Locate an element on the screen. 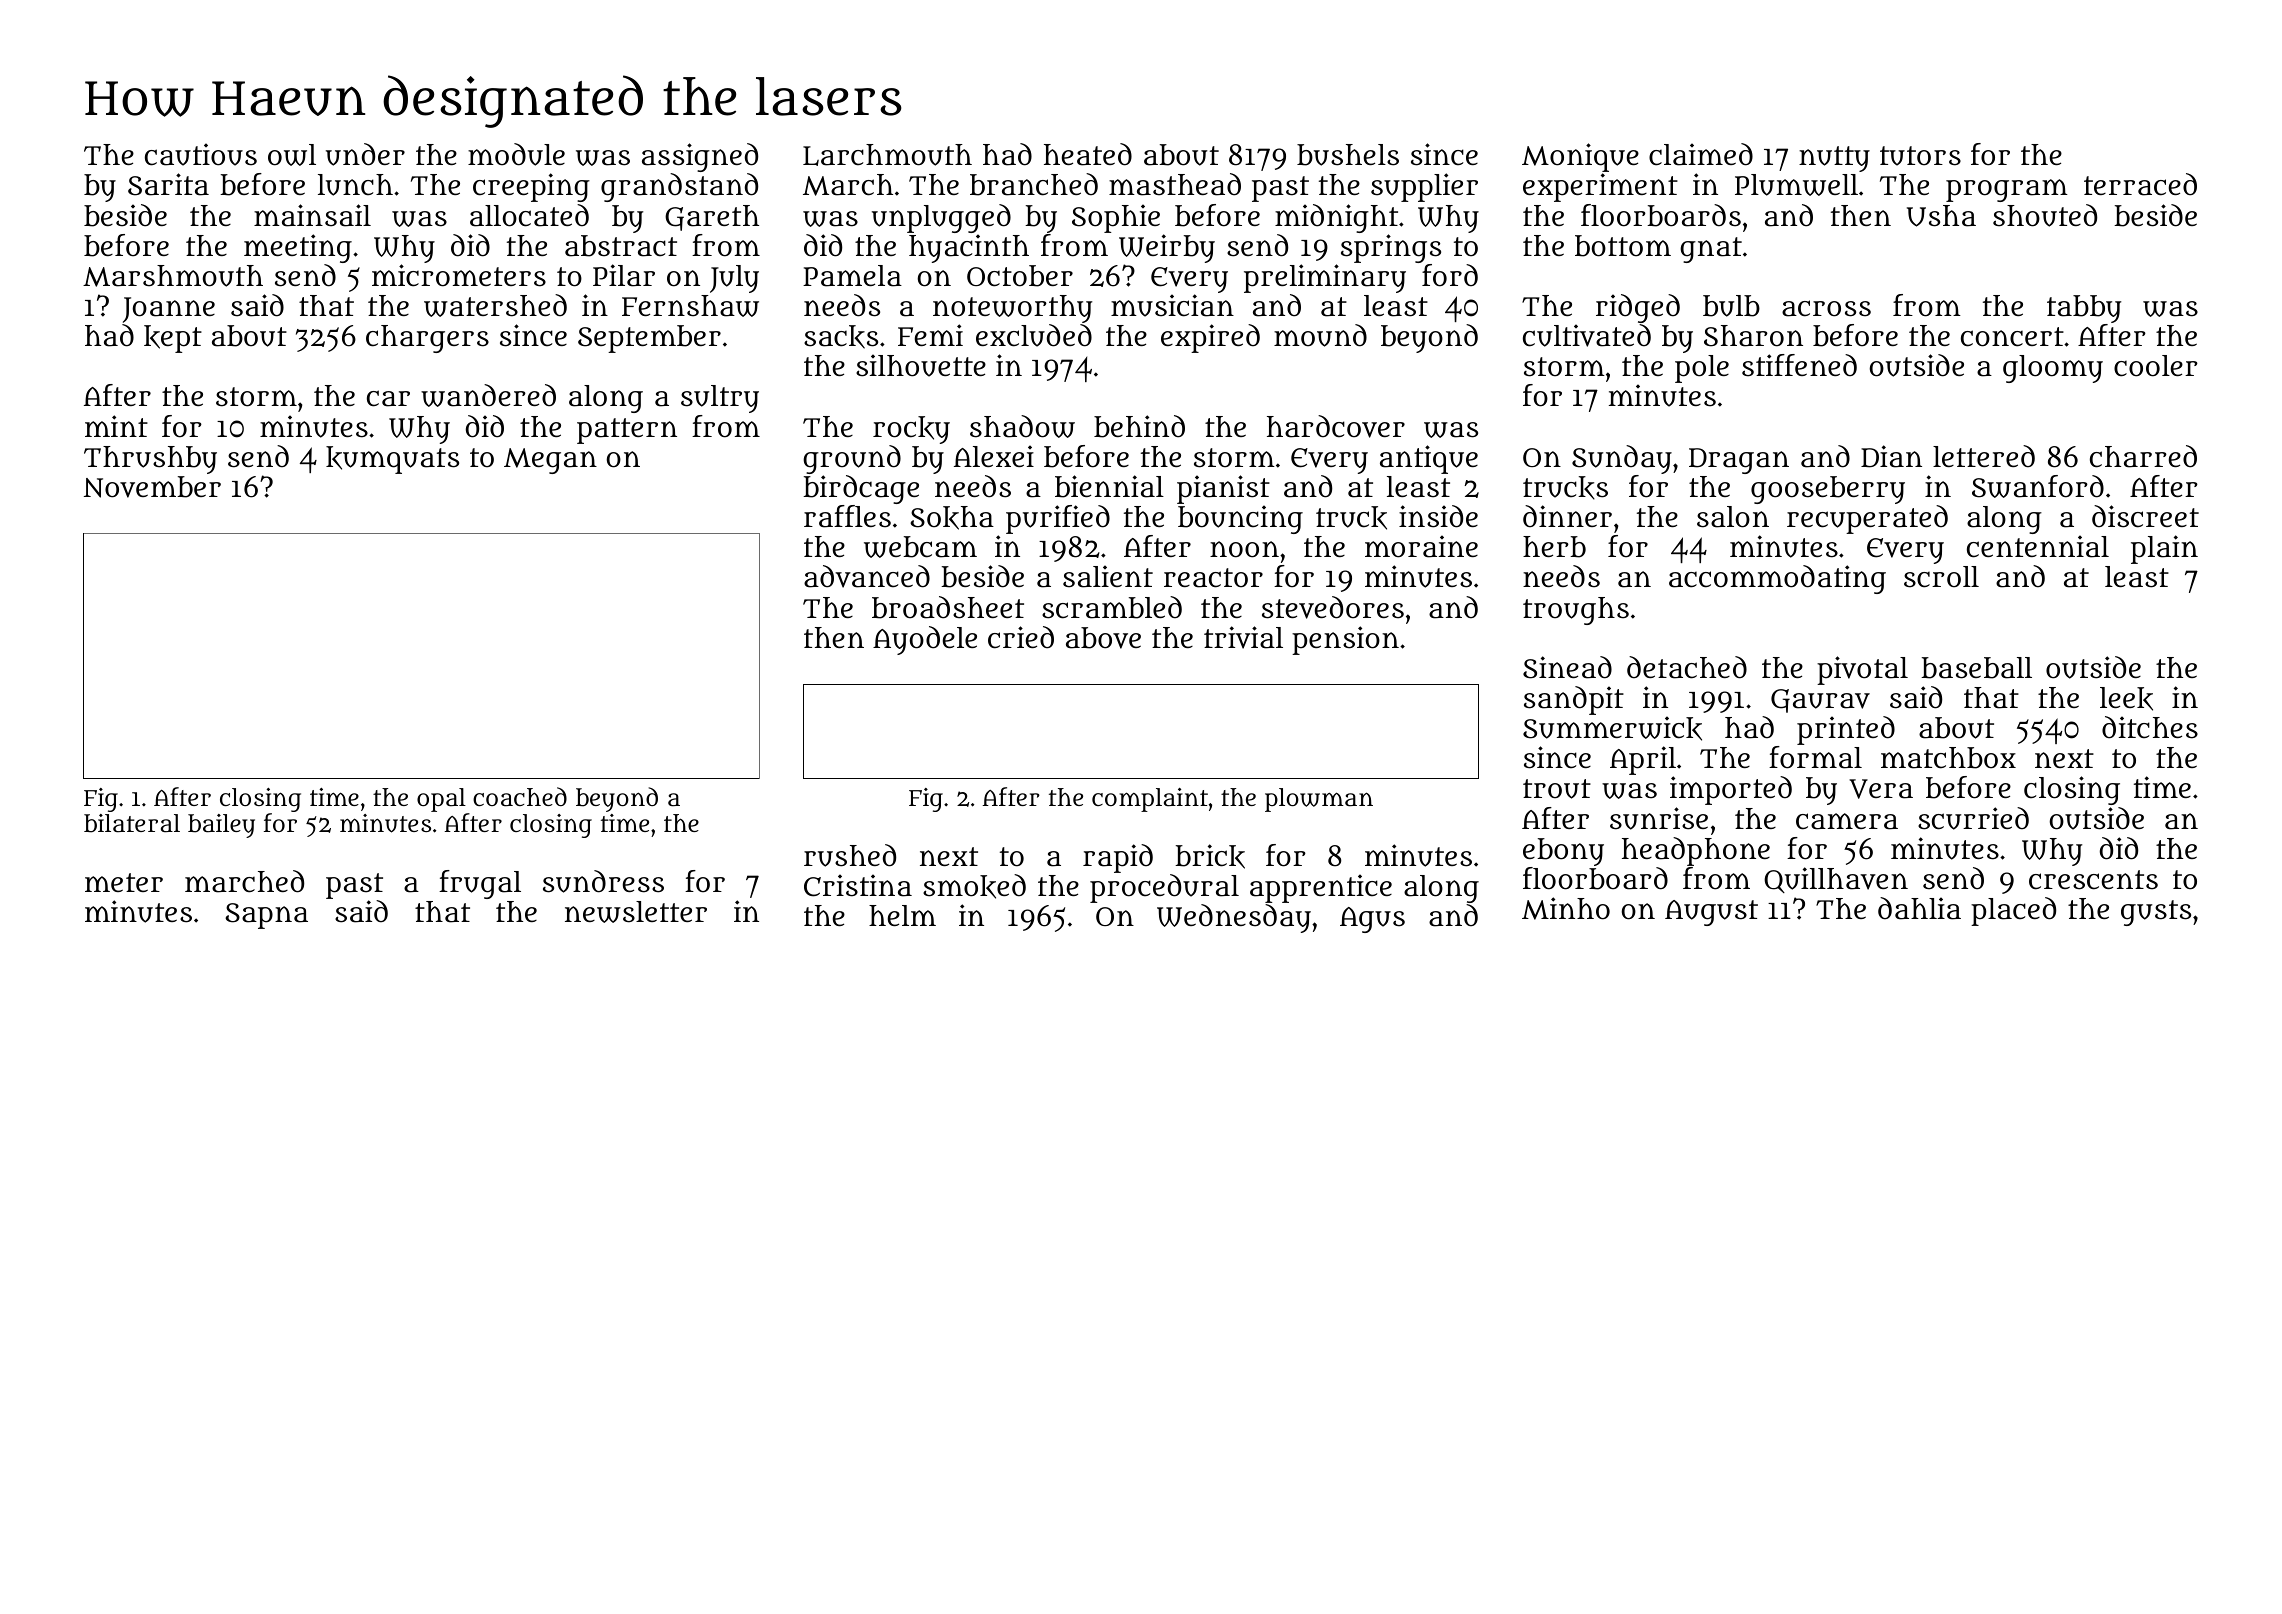  pianist is located at coordinates (1223, 489).
